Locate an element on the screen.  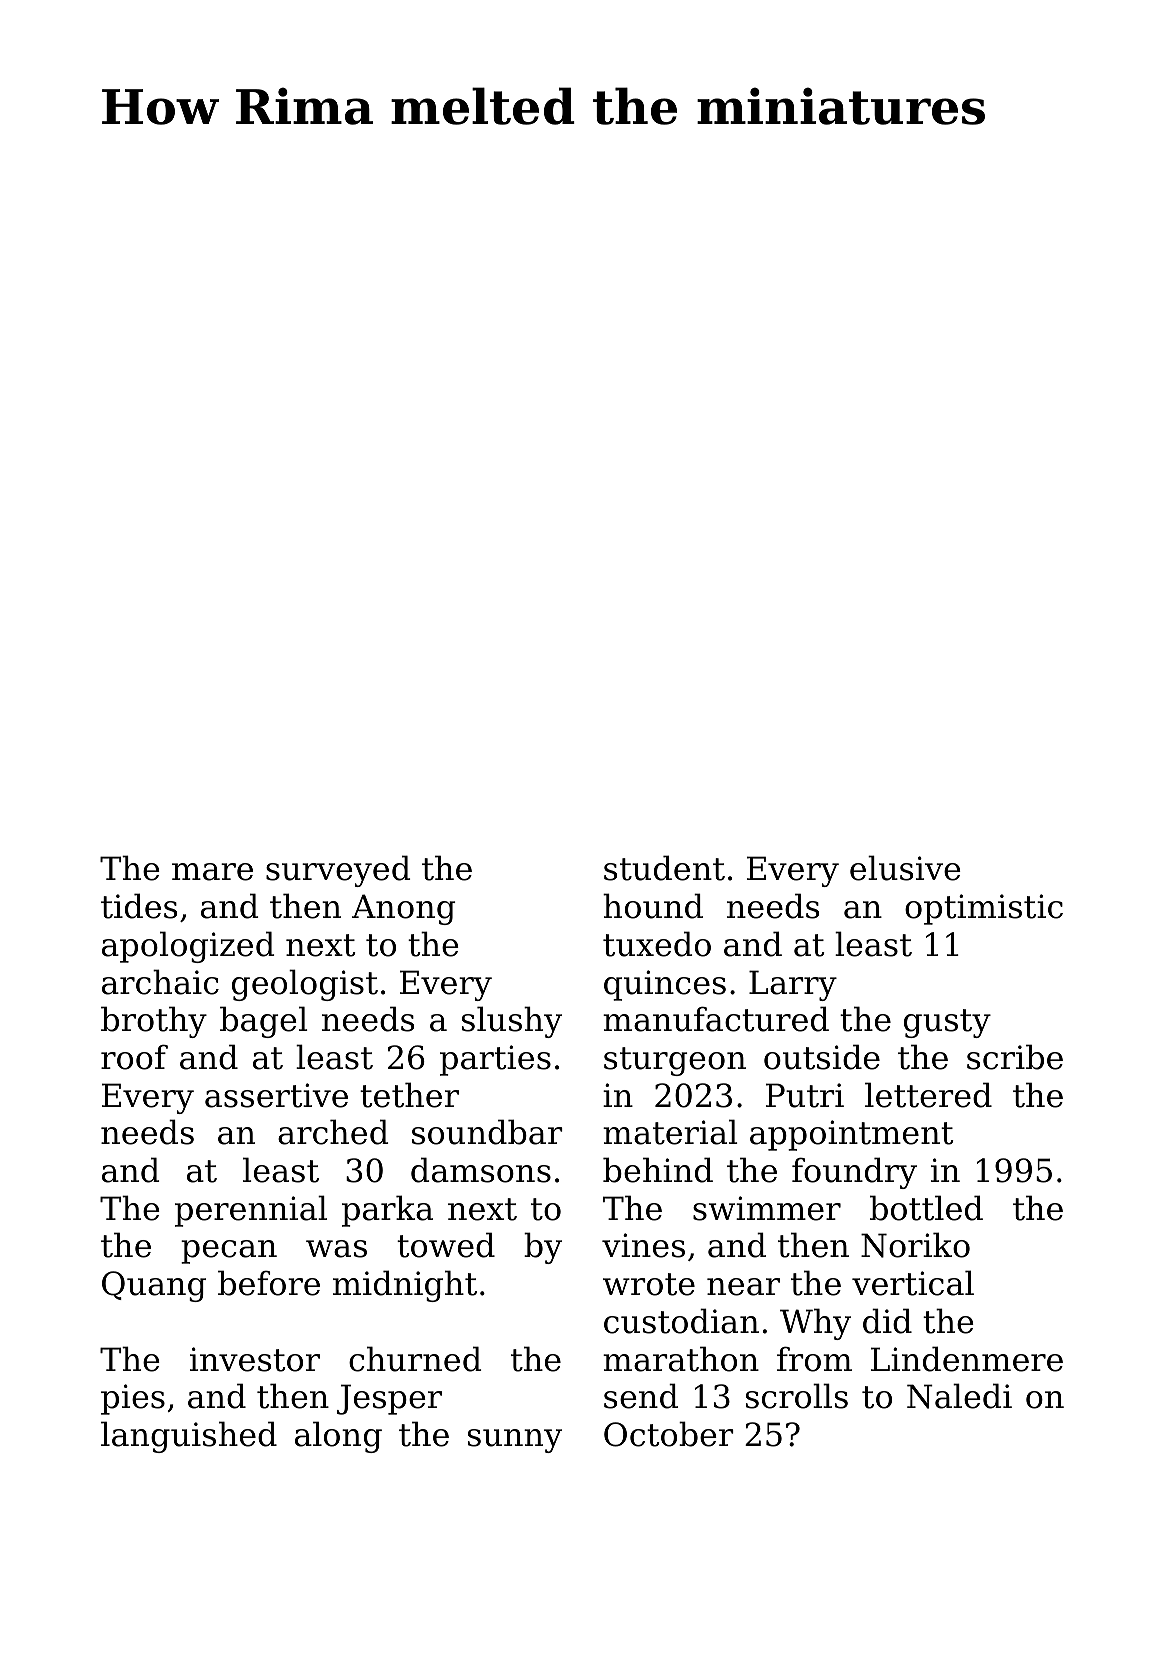
lettered is located at coordinates (928, 1095).
